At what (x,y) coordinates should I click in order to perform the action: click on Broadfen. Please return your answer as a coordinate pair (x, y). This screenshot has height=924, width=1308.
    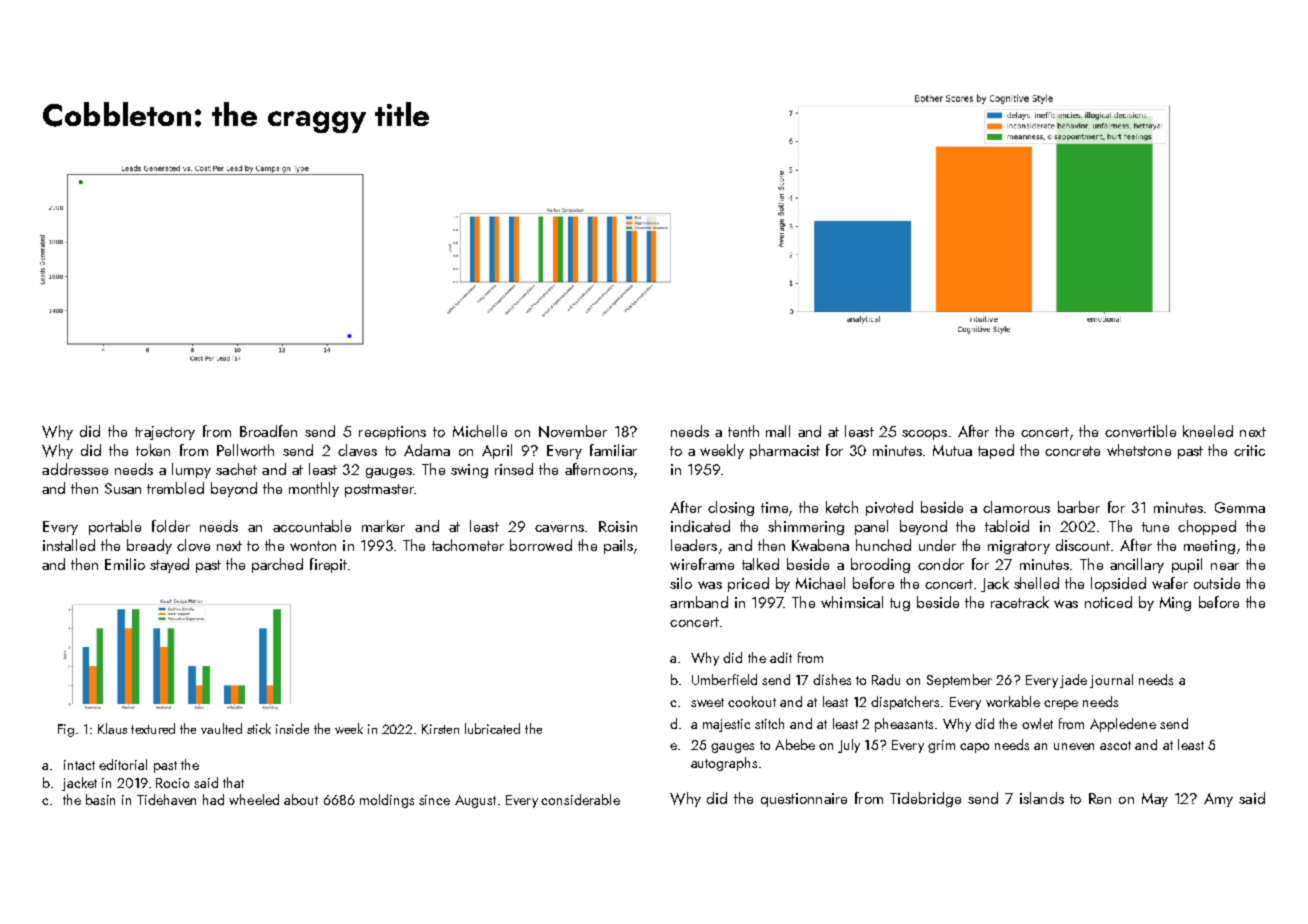
    Looking at the image, I should click on (268, 431).
